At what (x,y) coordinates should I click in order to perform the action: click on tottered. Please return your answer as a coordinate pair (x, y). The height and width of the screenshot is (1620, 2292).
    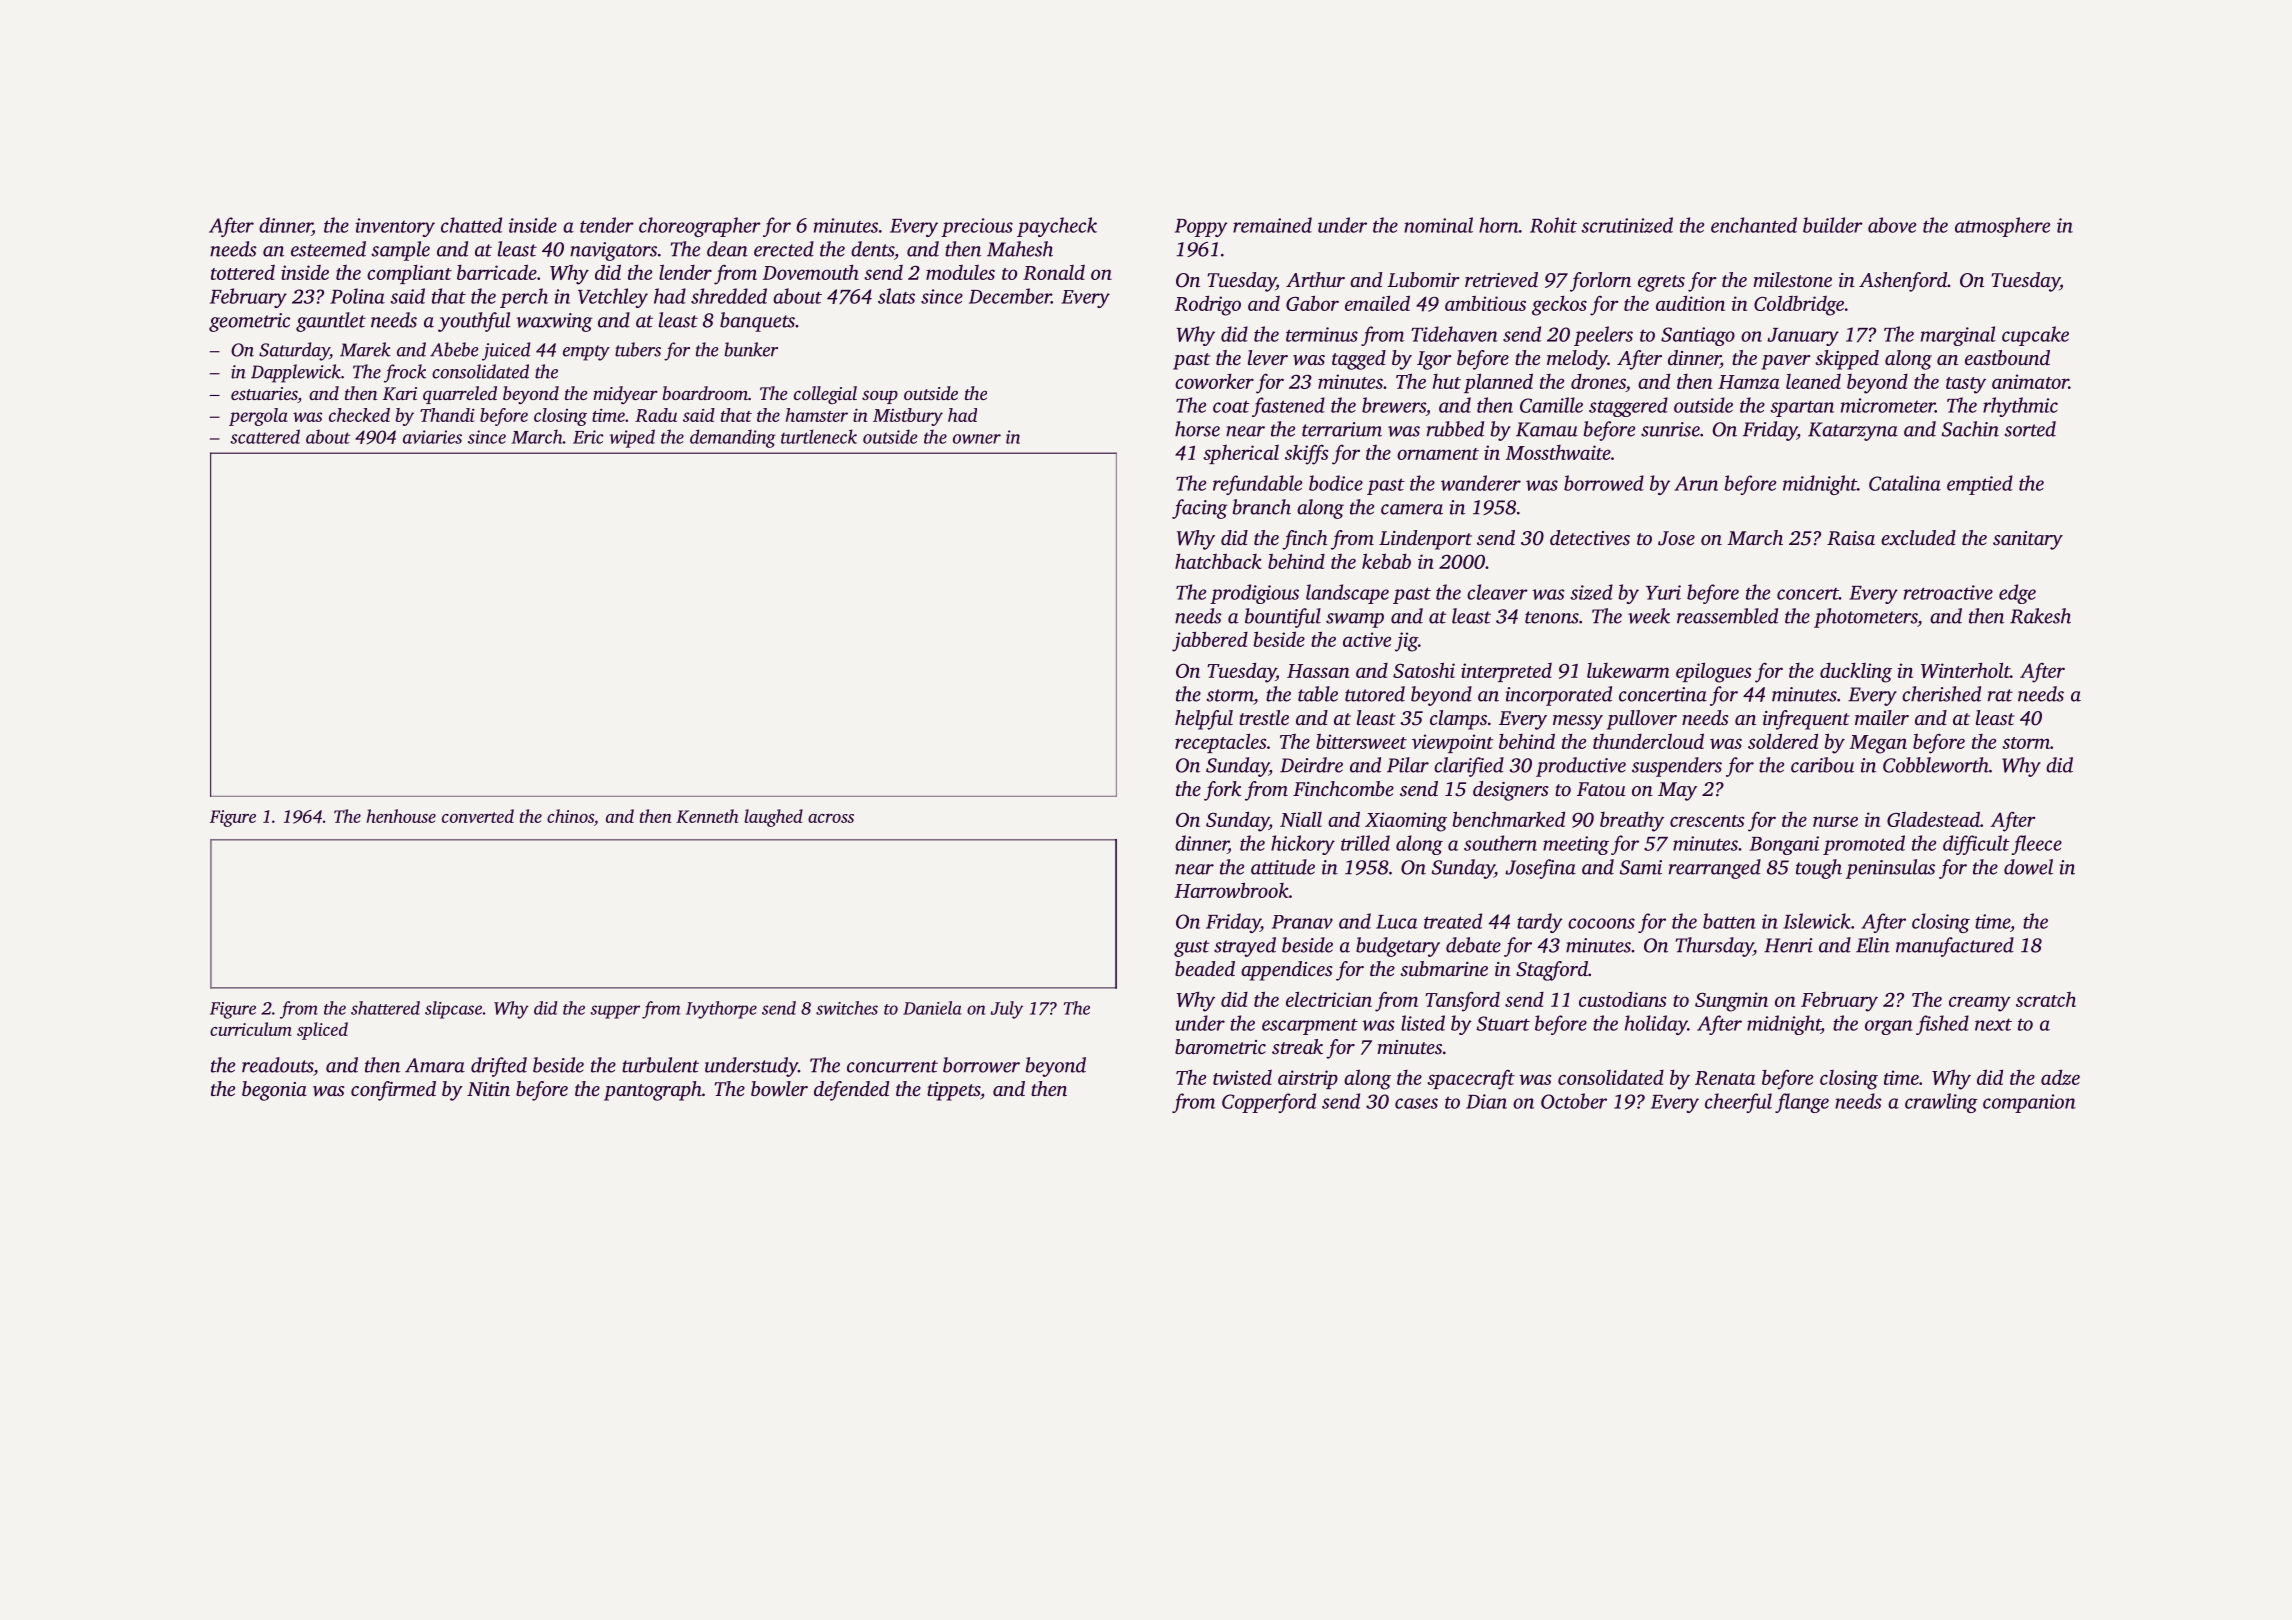
    Looking at the image, I should click on (243, 272).
